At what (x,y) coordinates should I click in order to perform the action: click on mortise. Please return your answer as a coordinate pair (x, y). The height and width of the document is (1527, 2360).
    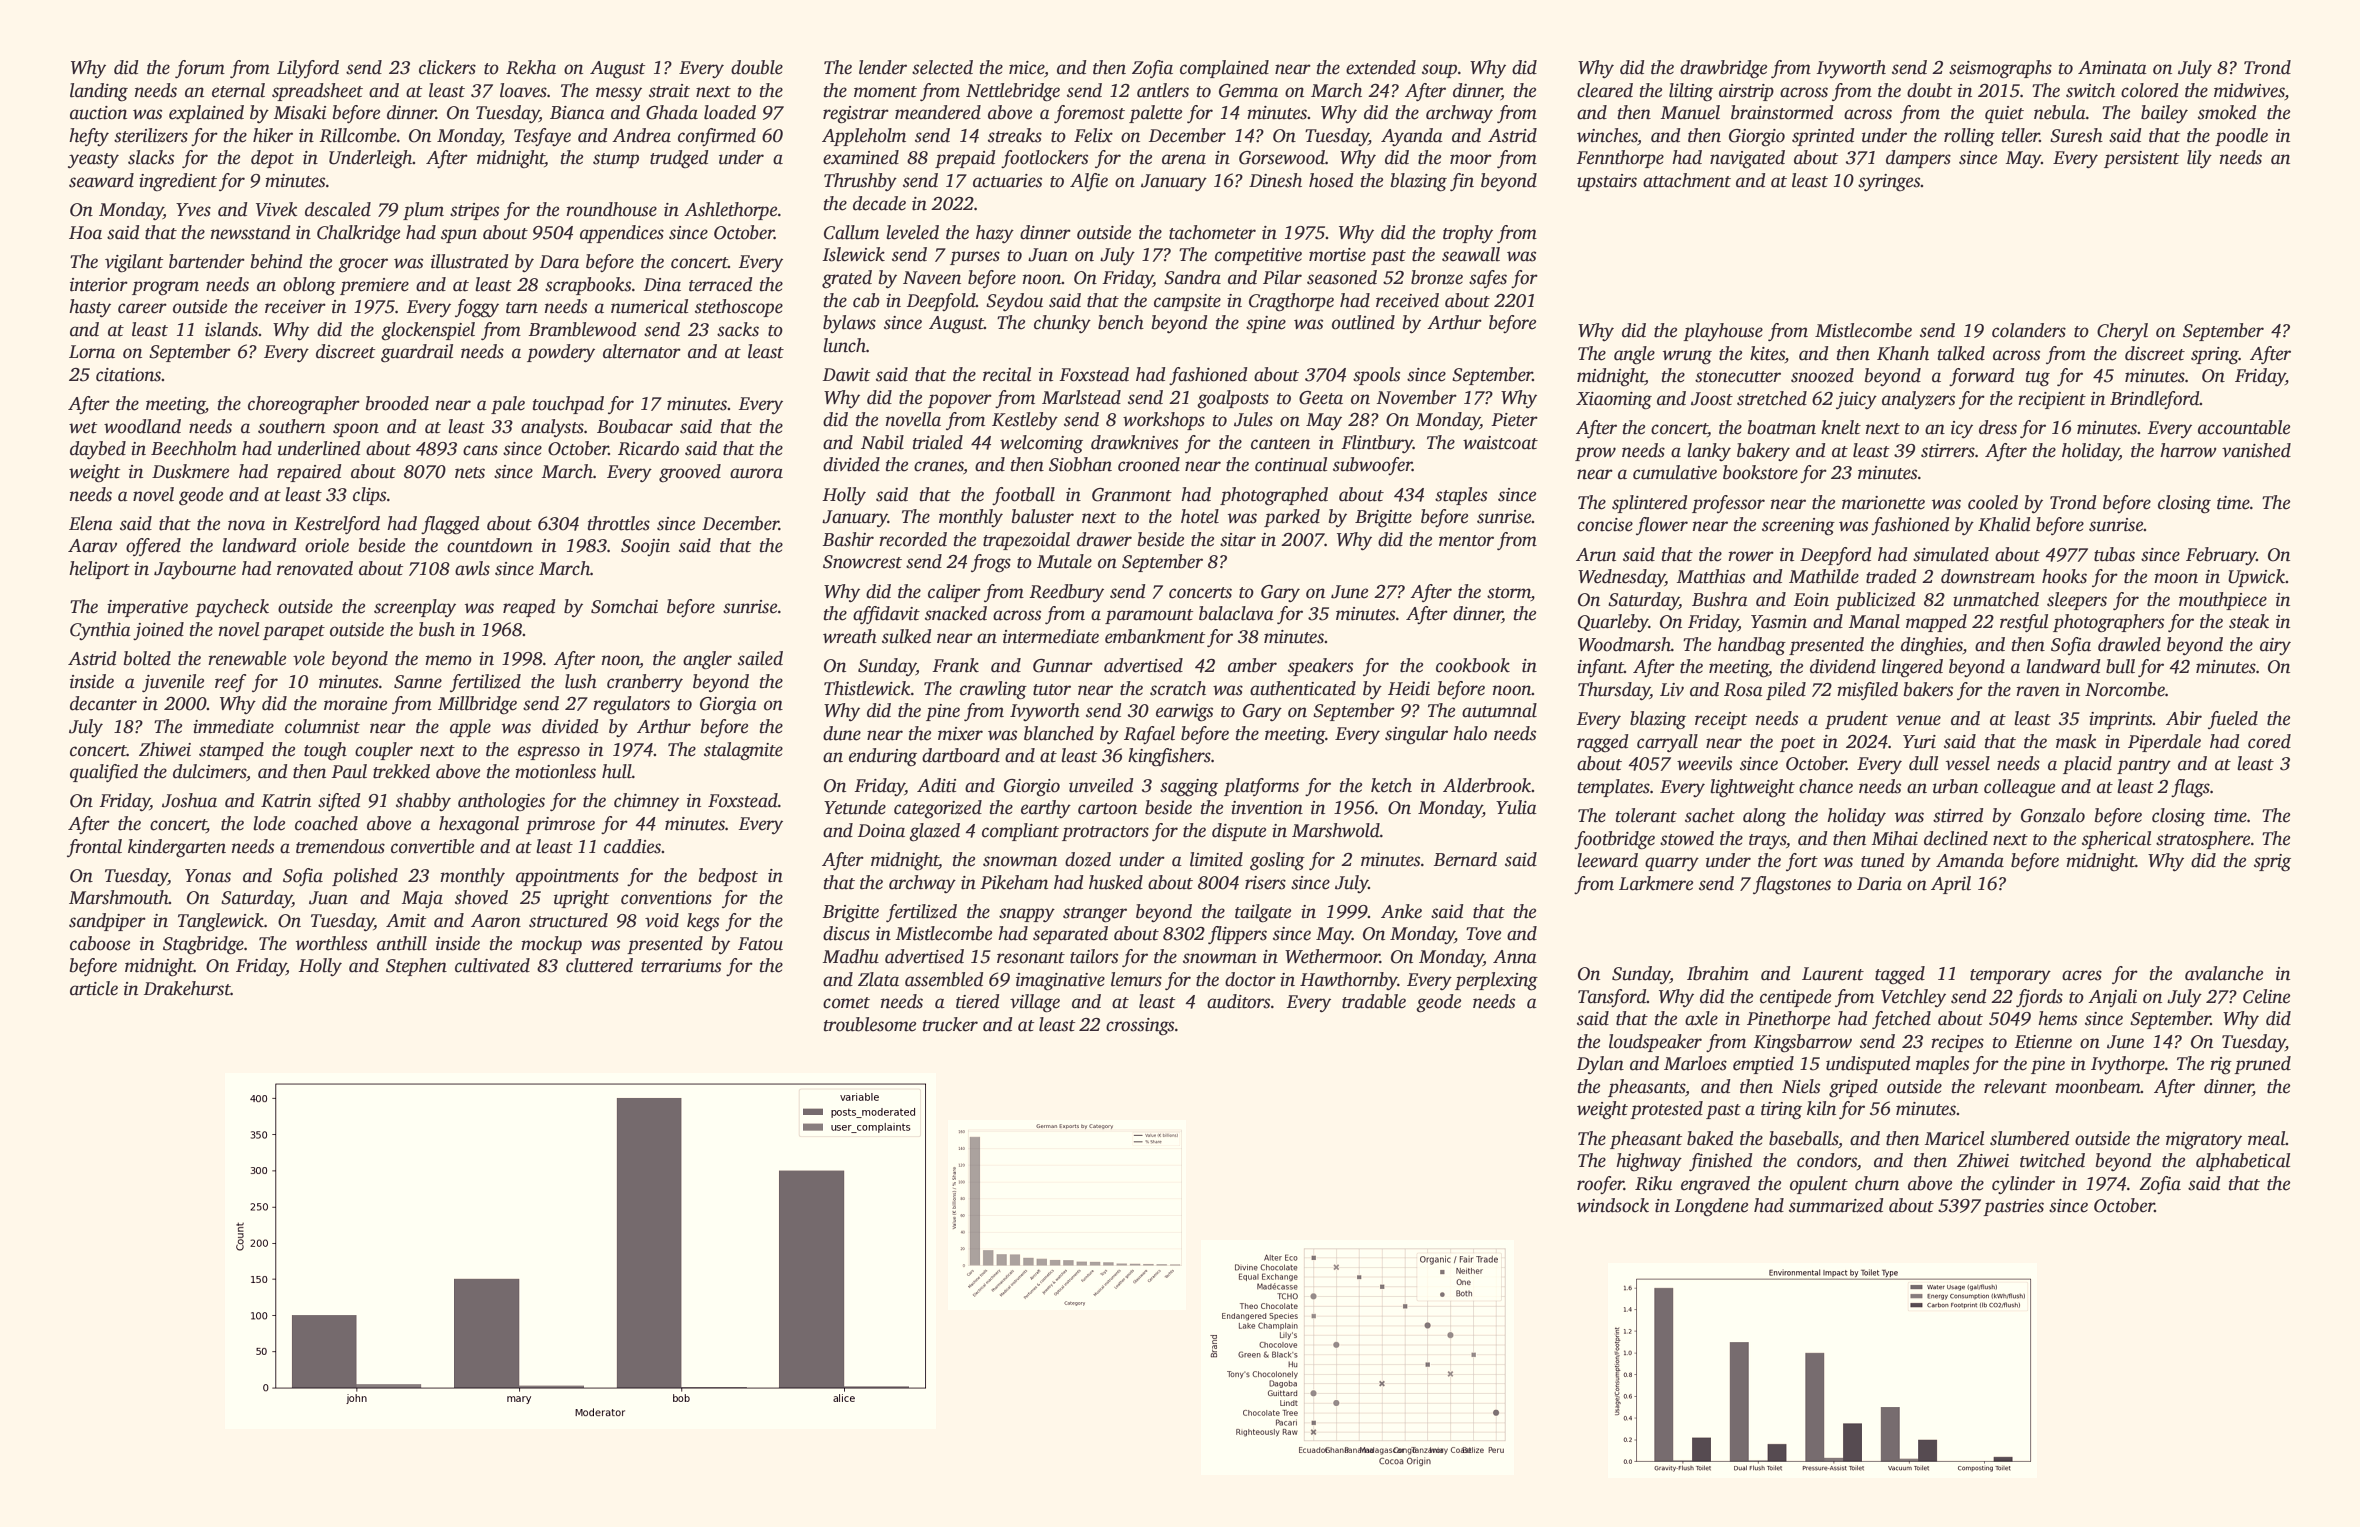
    Looking at the image, I should click on (1337, 255).
